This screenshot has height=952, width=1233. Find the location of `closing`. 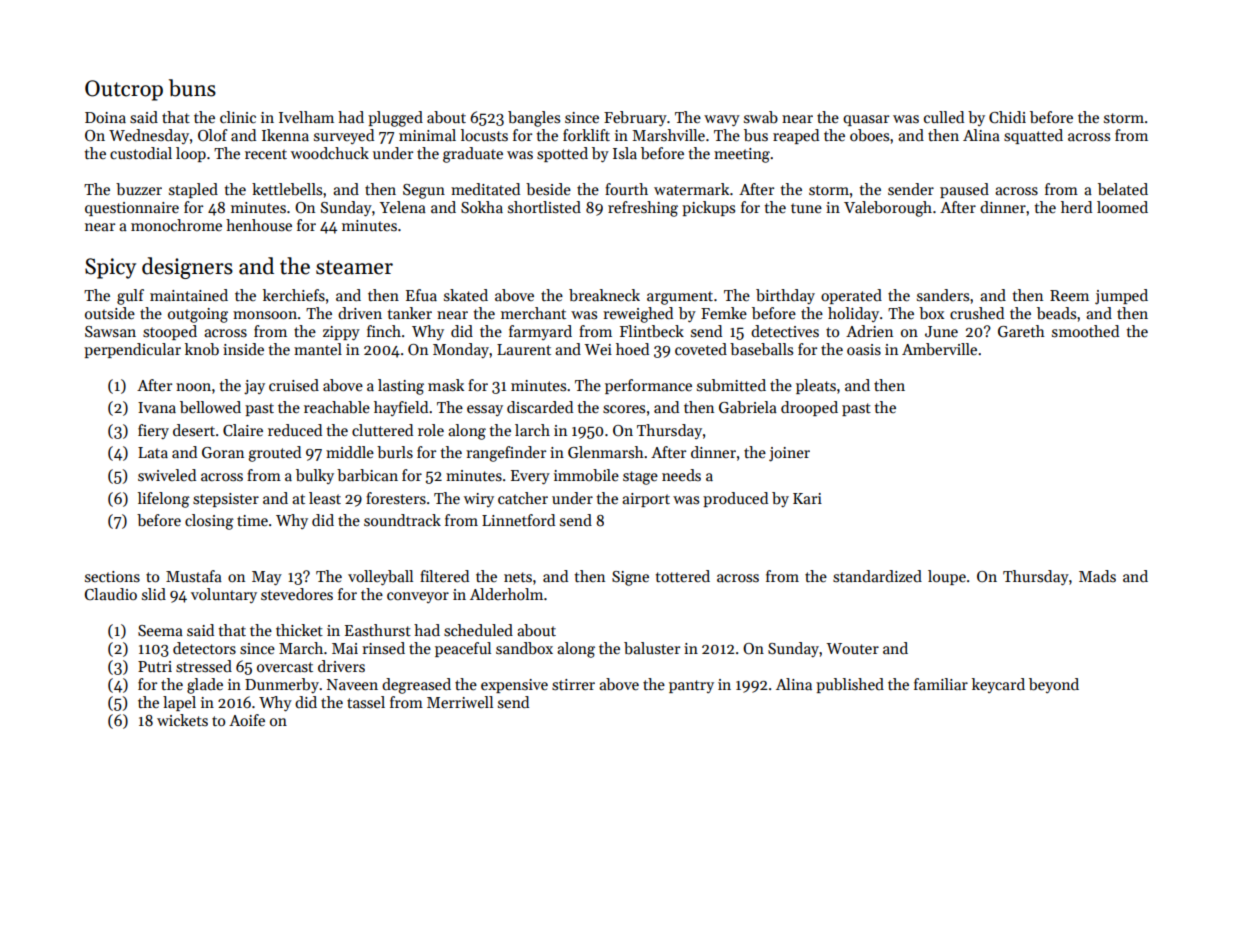

closing is located at coordinates (209, 522).
